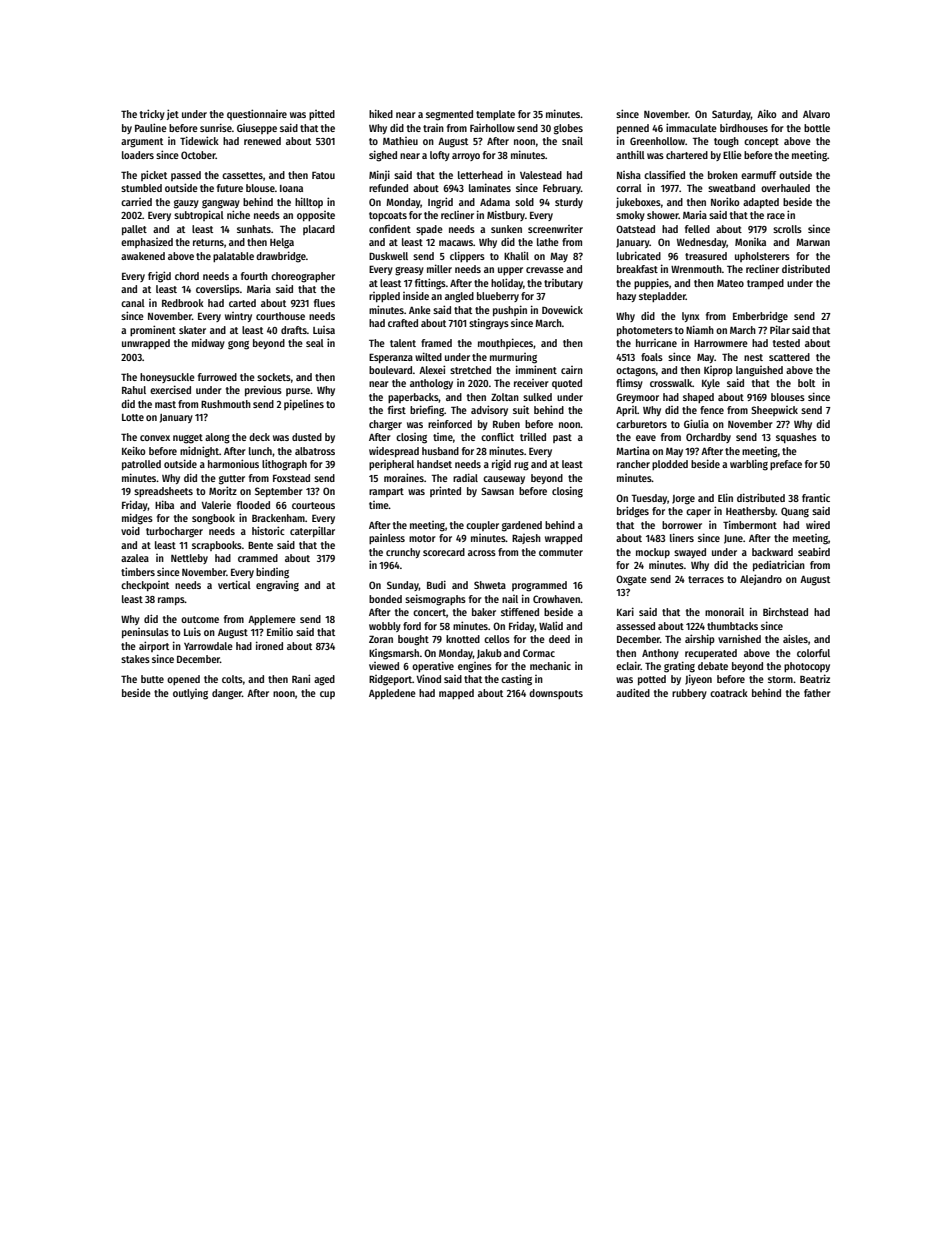 Image resolution: width=952 pixels, height=1233 pixels. What do you see at coordinates (291, 478) in the screenshot?
I see `Foxstead` at bounding box center [291, 478].
